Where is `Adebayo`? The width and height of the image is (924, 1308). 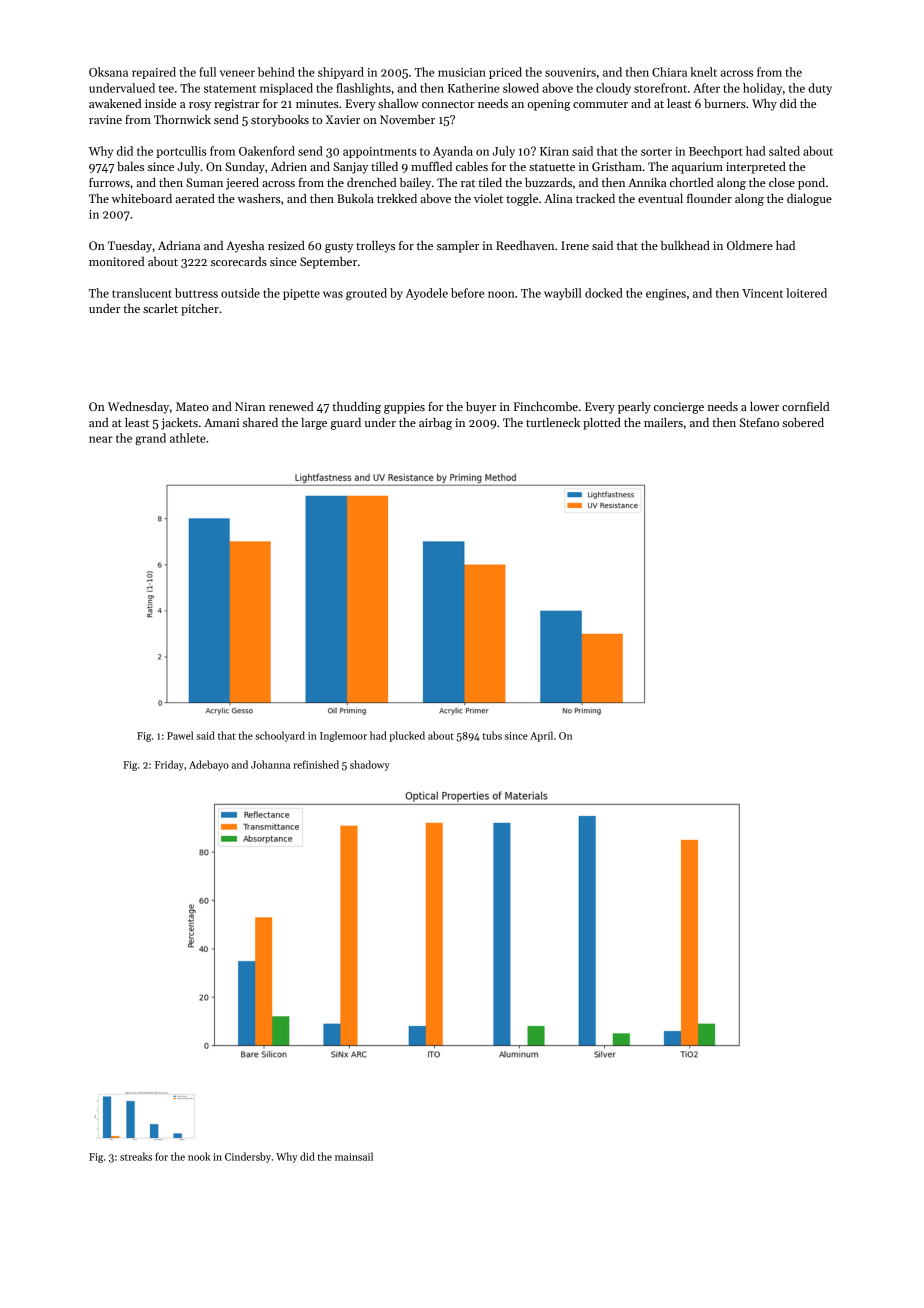
Adebayo is located at coordinates (209, 765).
